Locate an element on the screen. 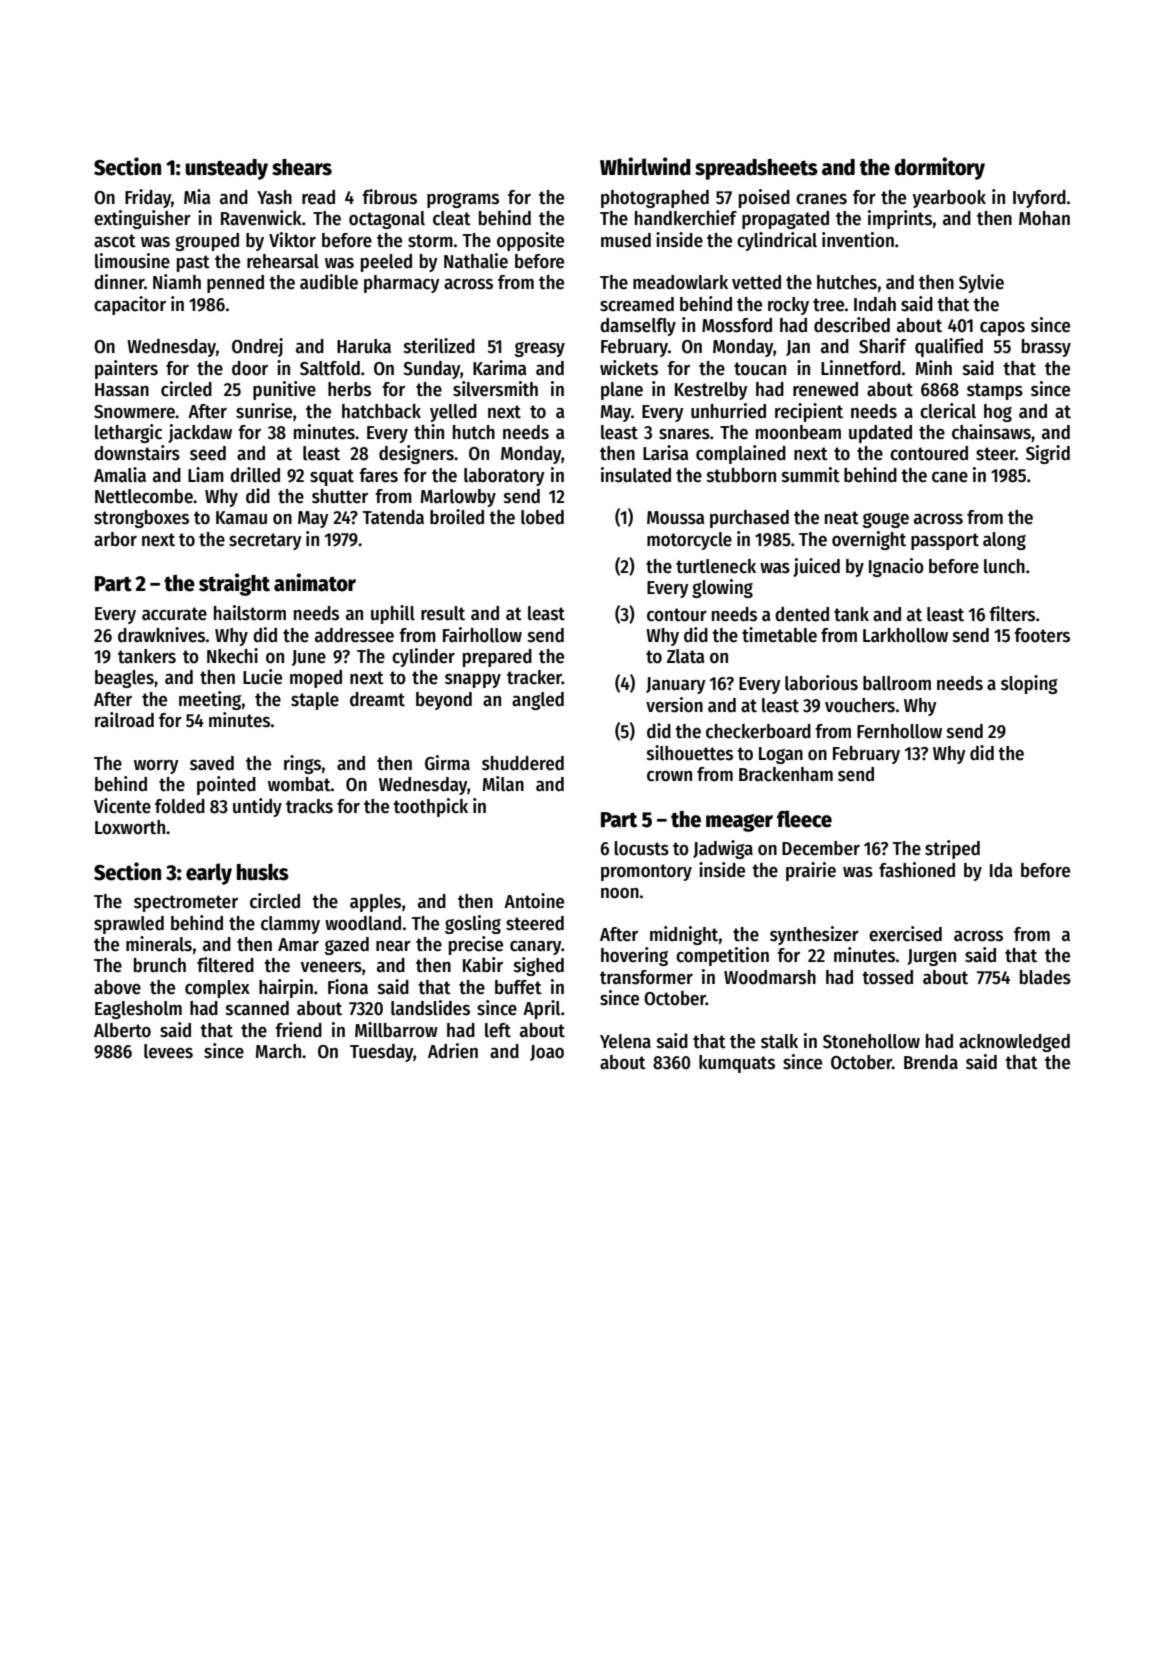 Image resolution: width=1165 pixels, height=1654 pixels. Friday is located at coordinates (148, 198).
